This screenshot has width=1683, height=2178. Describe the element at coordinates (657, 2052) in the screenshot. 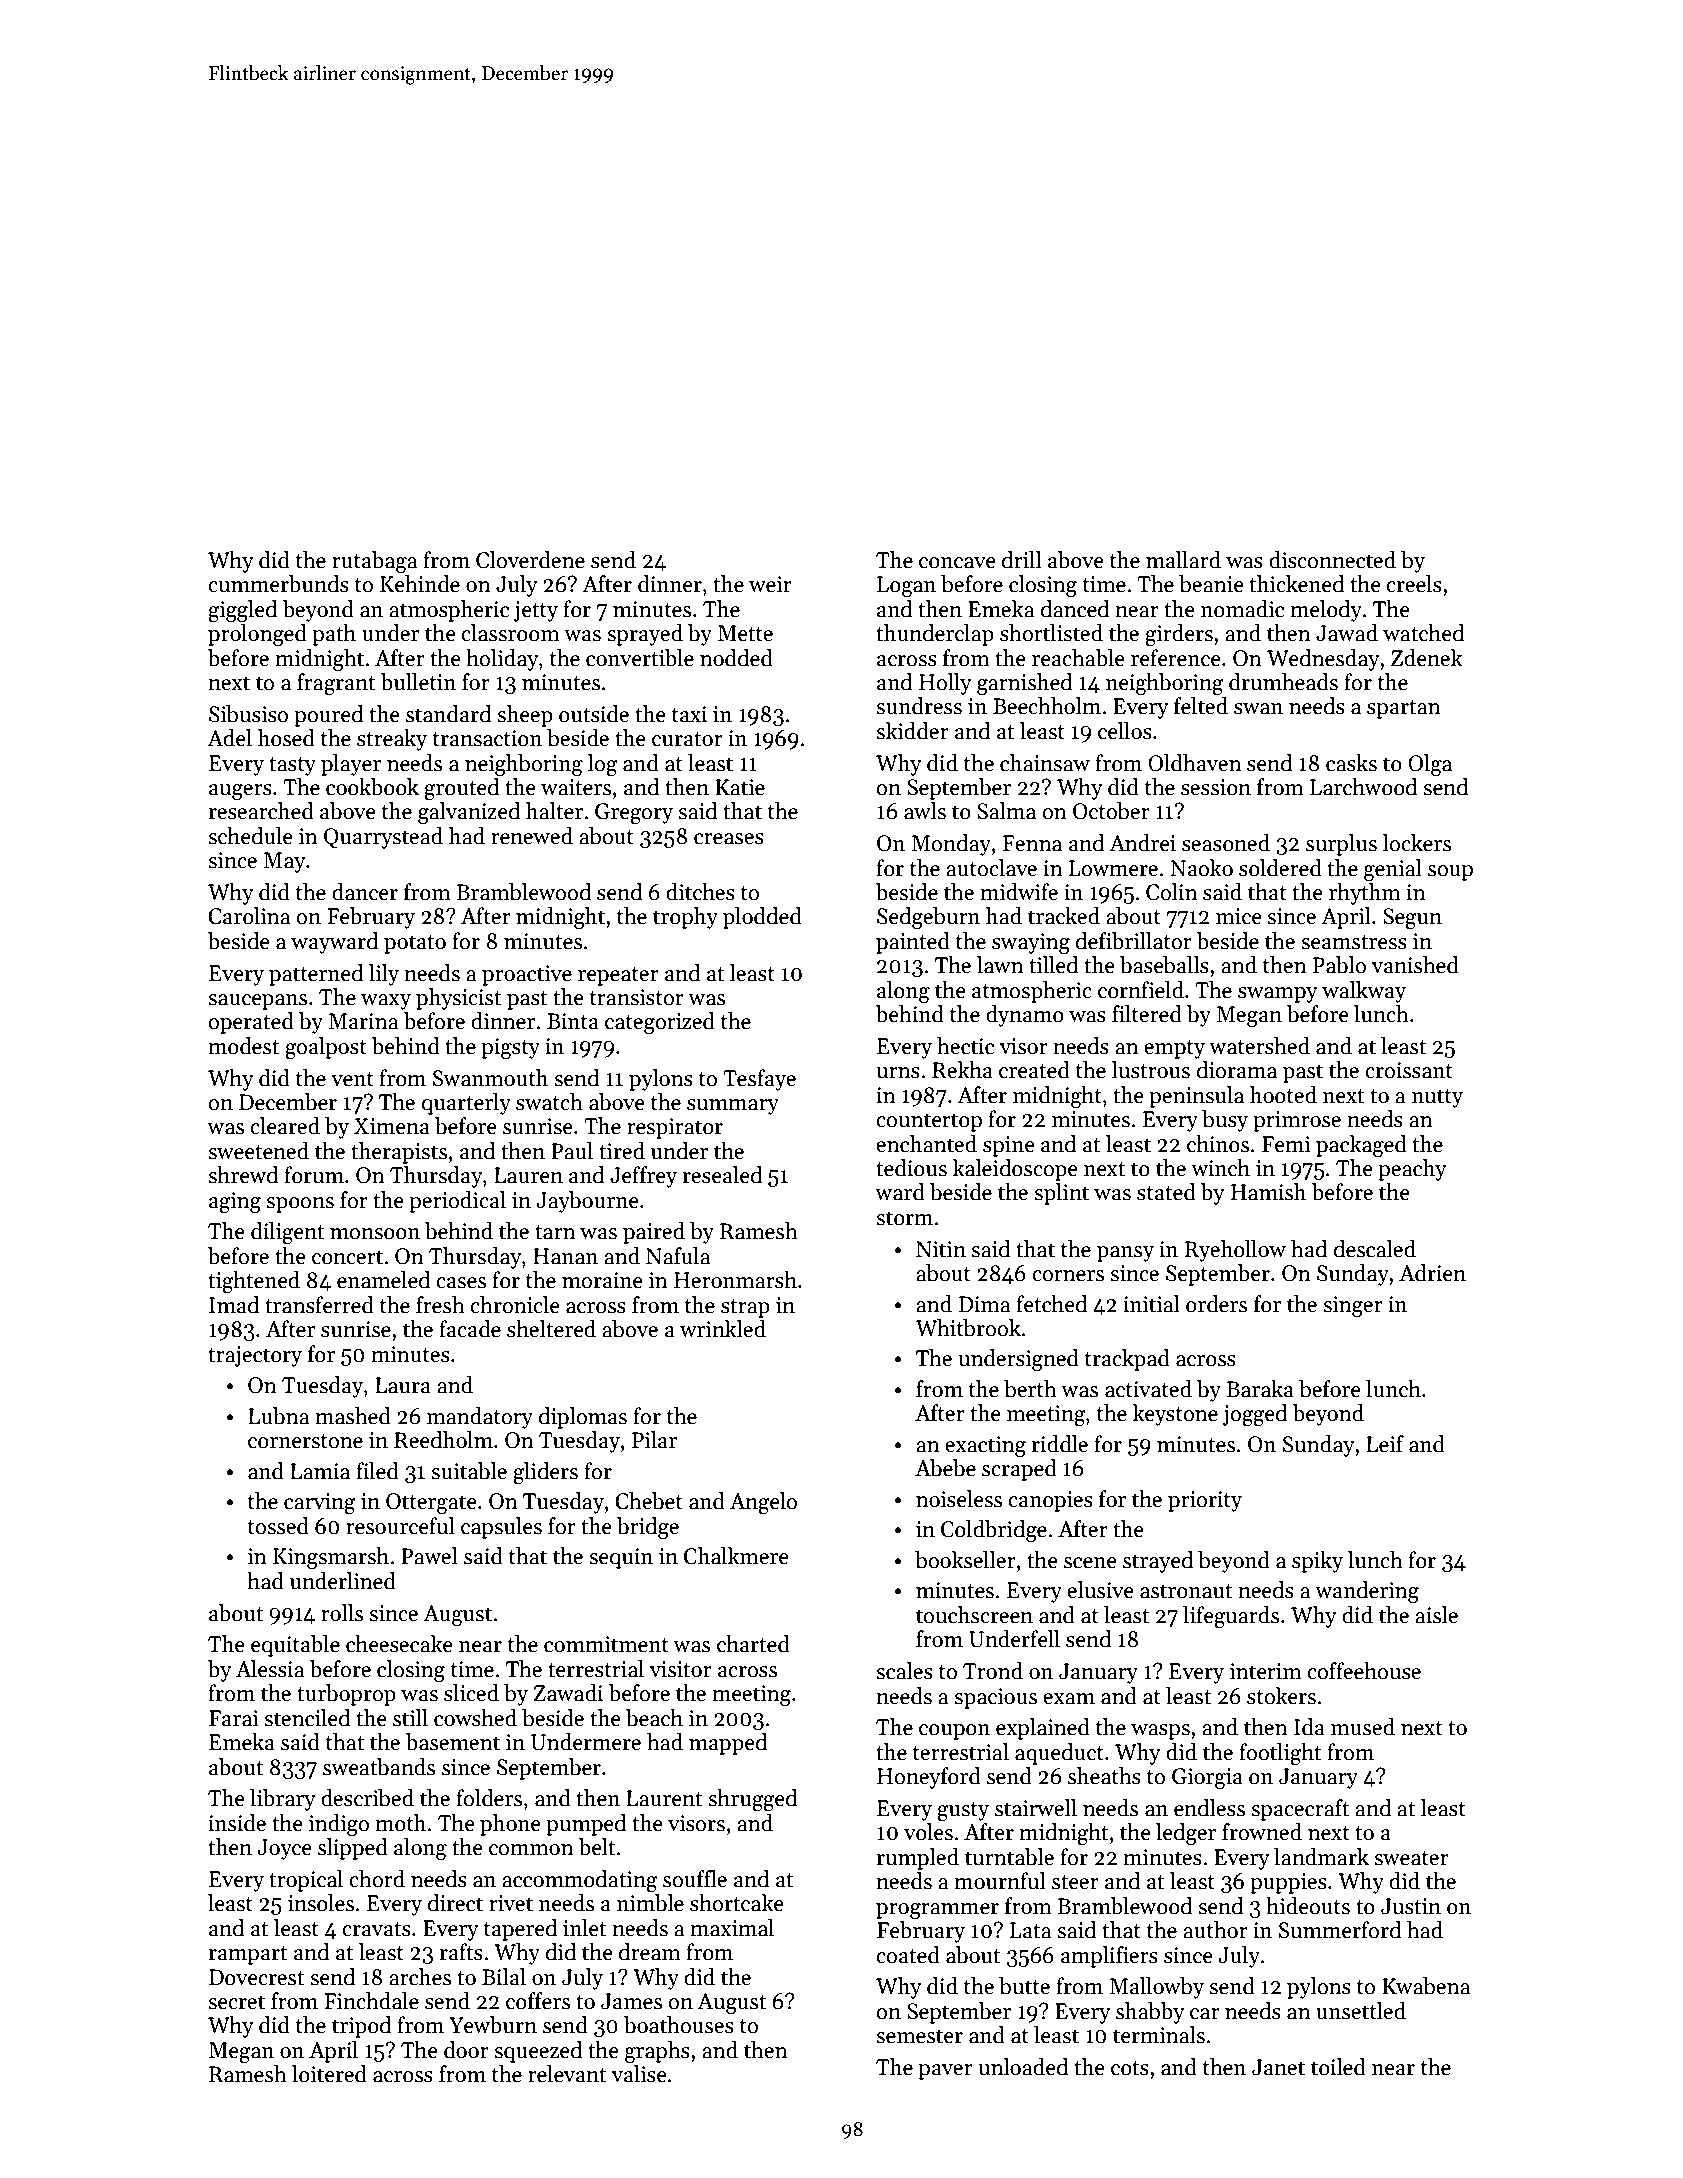

I see `graphs` at that location.
